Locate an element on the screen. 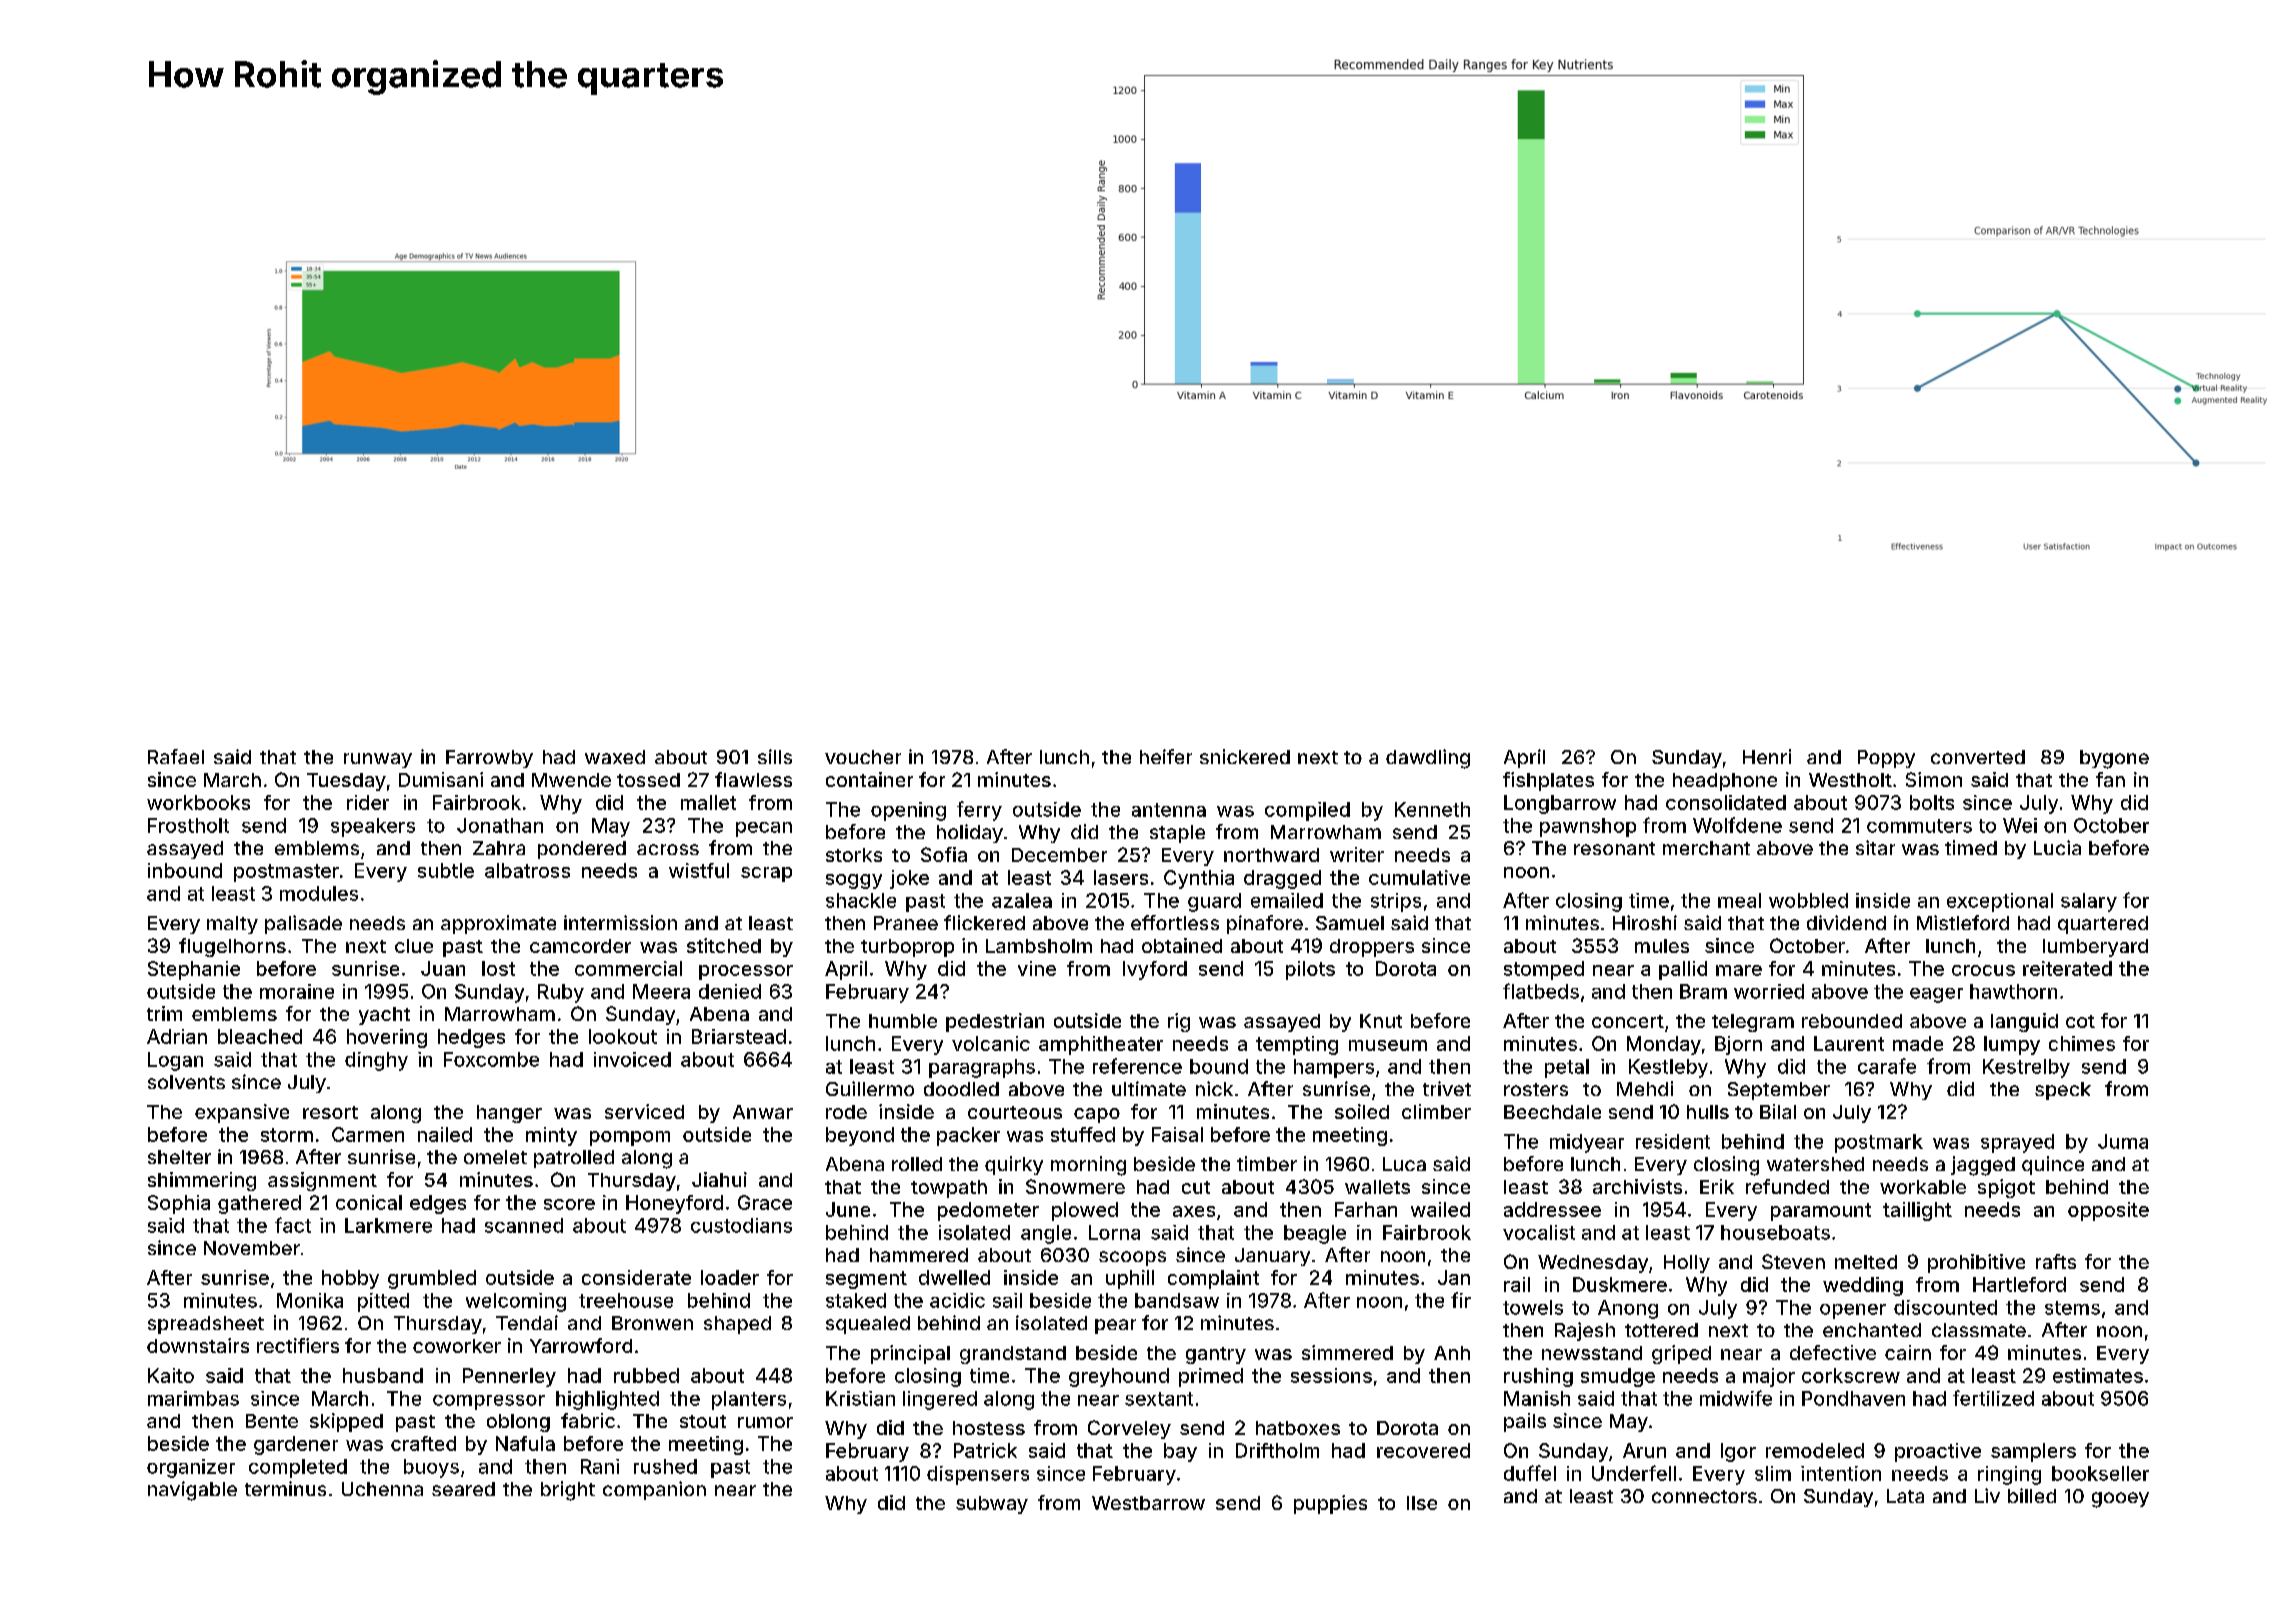 This screenshot has width=2296, height=1624. greyhound is located at coordinates (1119, 1377).
